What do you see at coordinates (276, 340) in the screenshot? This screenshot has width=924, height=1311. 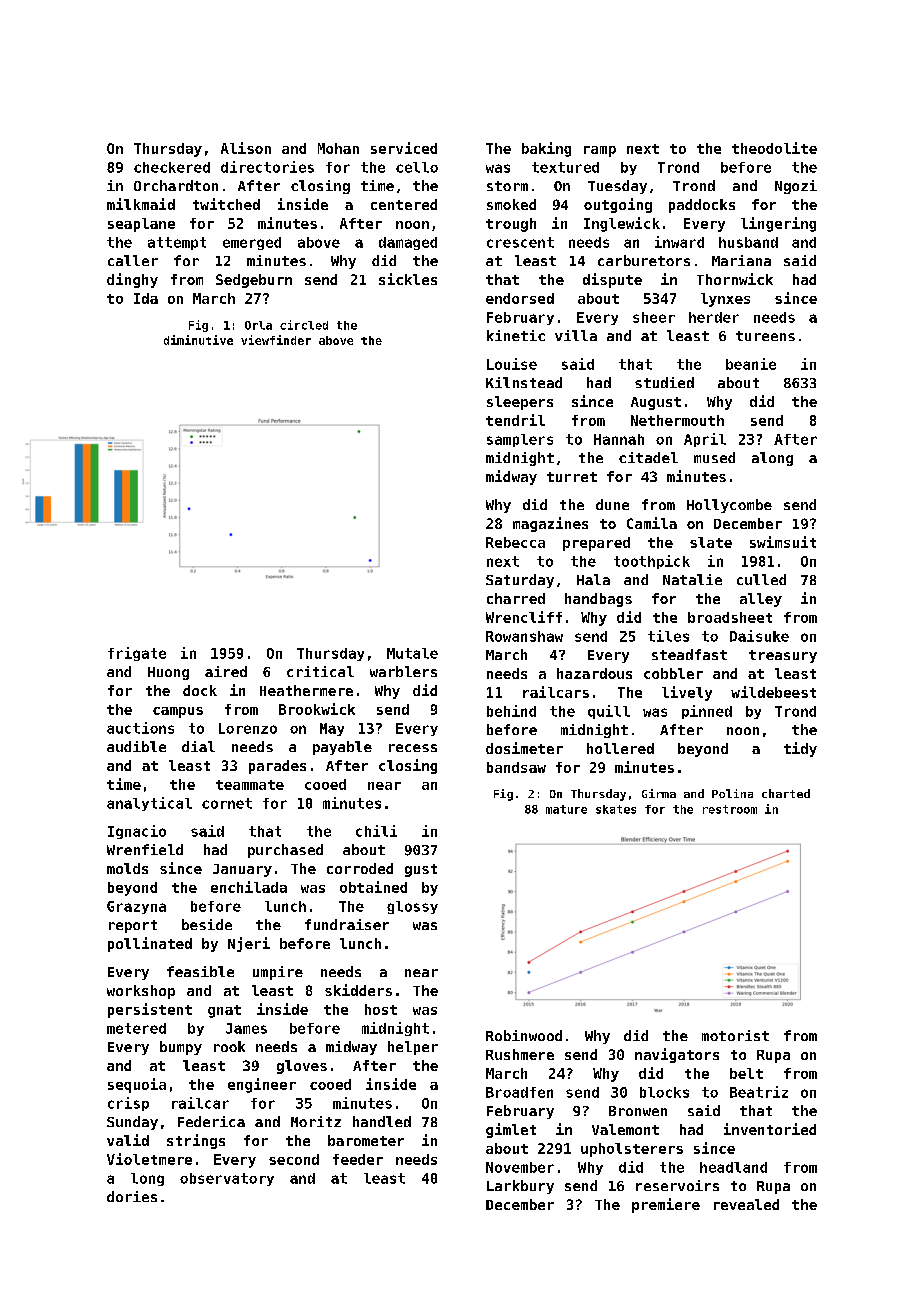 I see `viewfinder` at bounding box center [276, 340].
